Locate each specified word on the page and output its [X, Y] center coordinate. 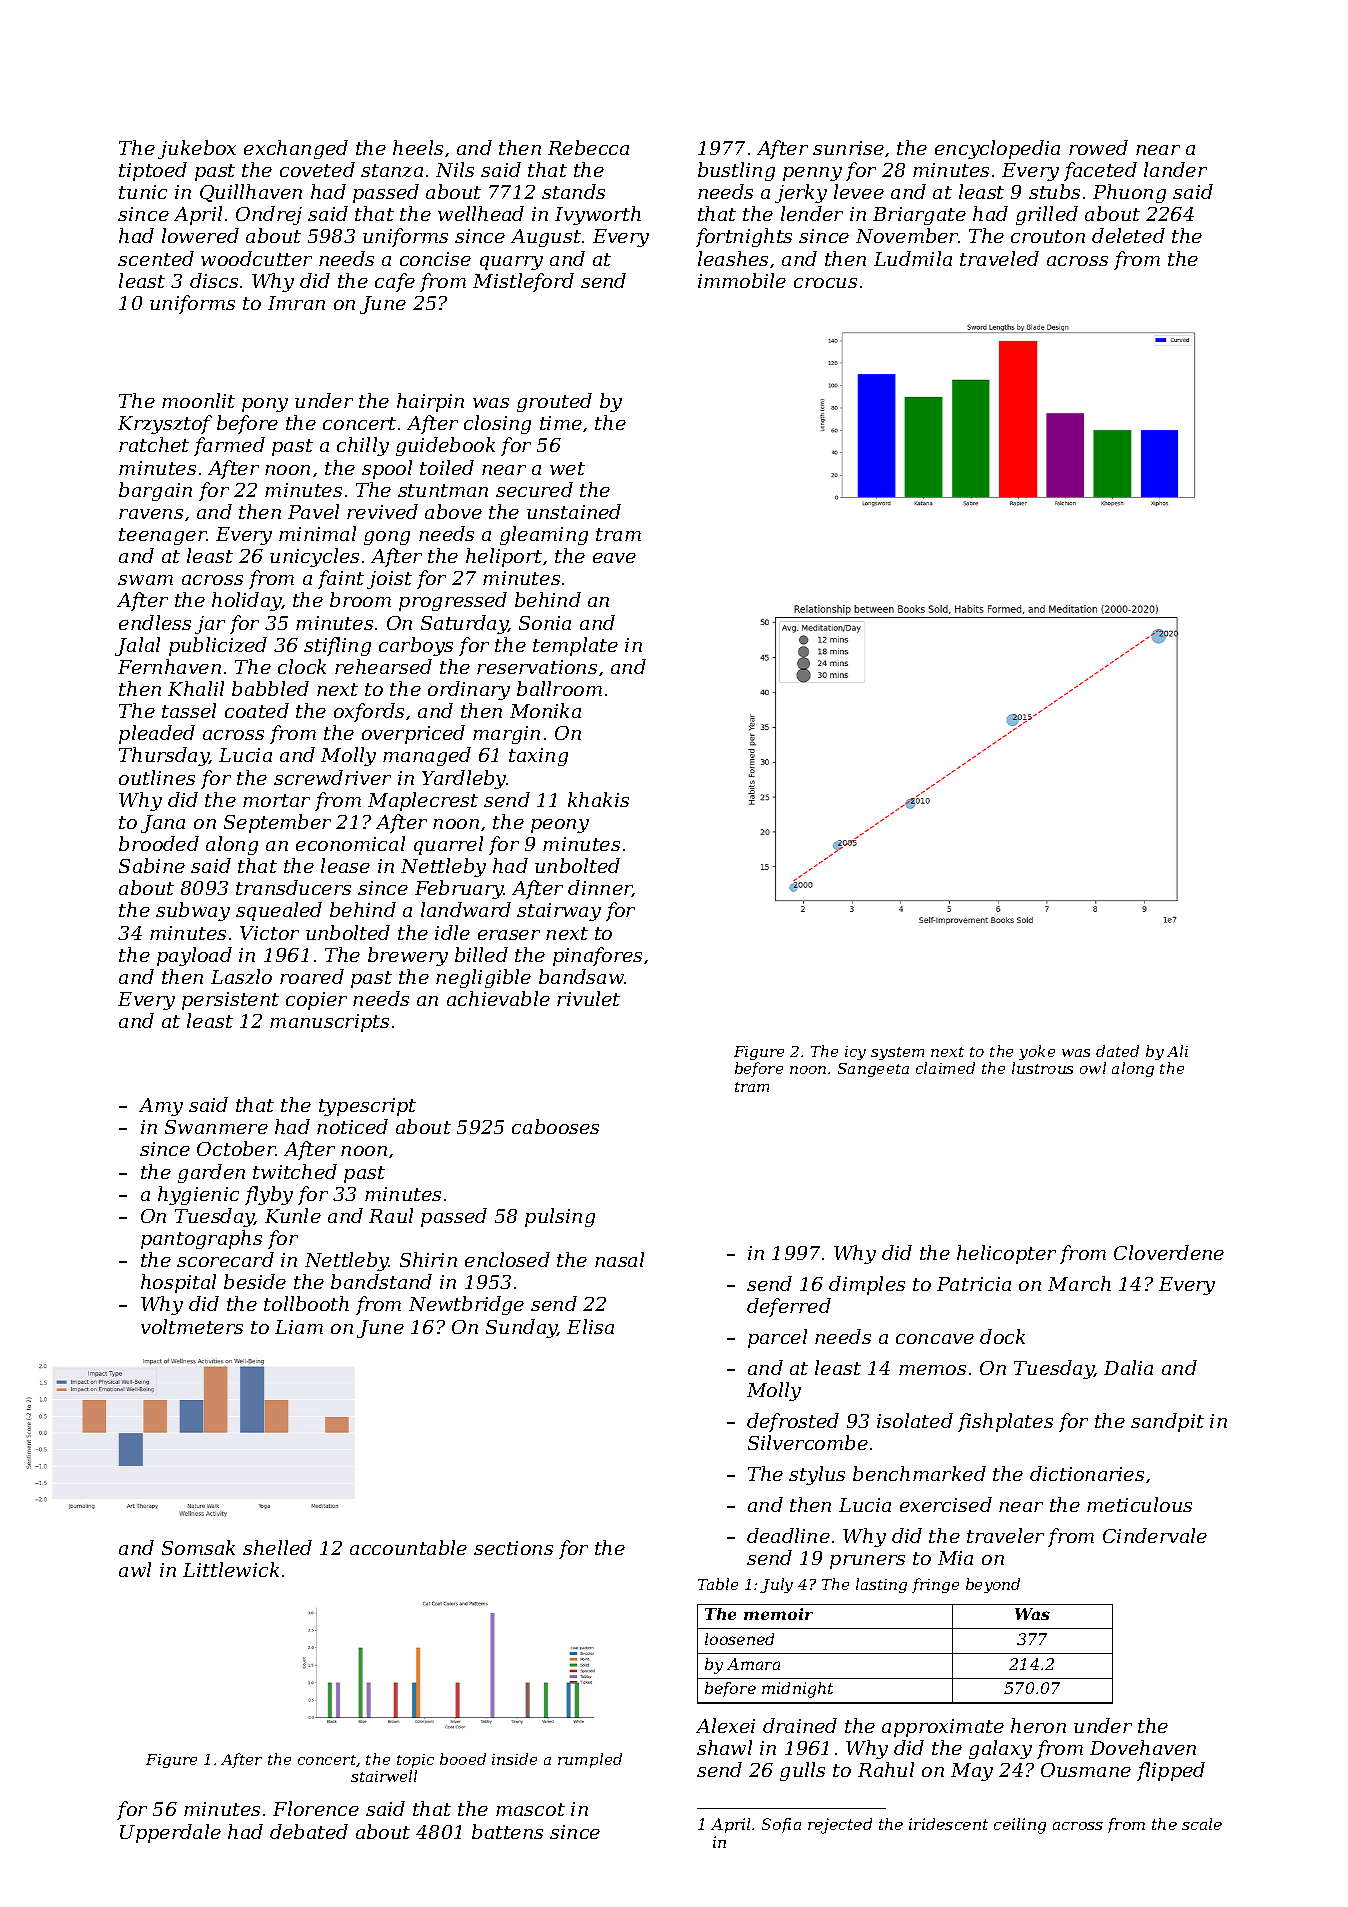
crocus [825, 283]
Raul [391, 1215]
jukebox [197, 149]
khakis [598, 799]
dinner [600, 888]
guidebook [445, 446]
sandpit [1167, 1422]
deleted [1128, 235]
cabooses [555, 1126]
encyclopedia [997, 149]
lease [345, 865]
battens [507, 1831]
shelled [277, 1547]
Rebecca [588, 147]
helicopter [1006, 1254]
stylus [817, 1475]
